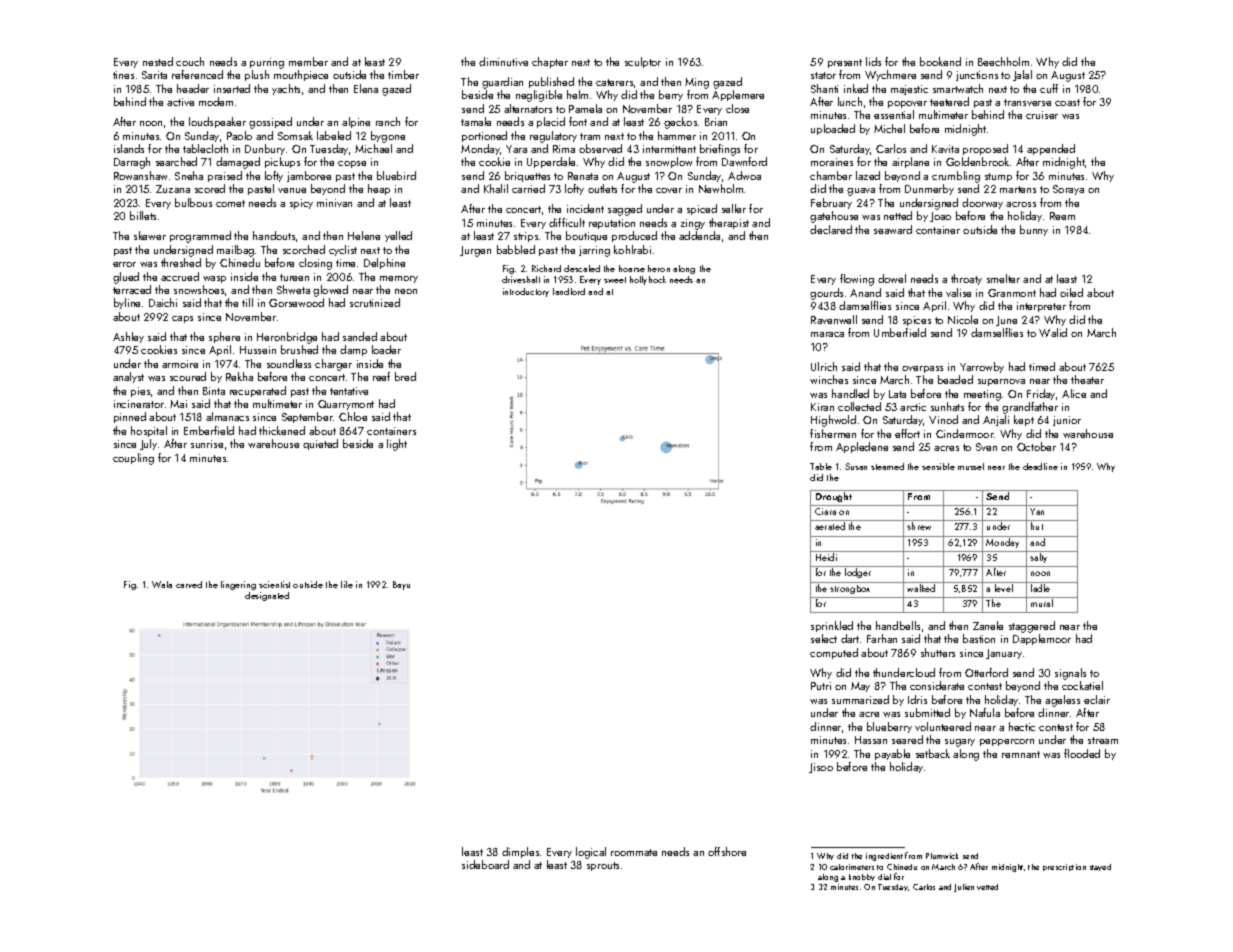 The image size is (1233, 952). I want to click on Kiran, so click(822, 407).
